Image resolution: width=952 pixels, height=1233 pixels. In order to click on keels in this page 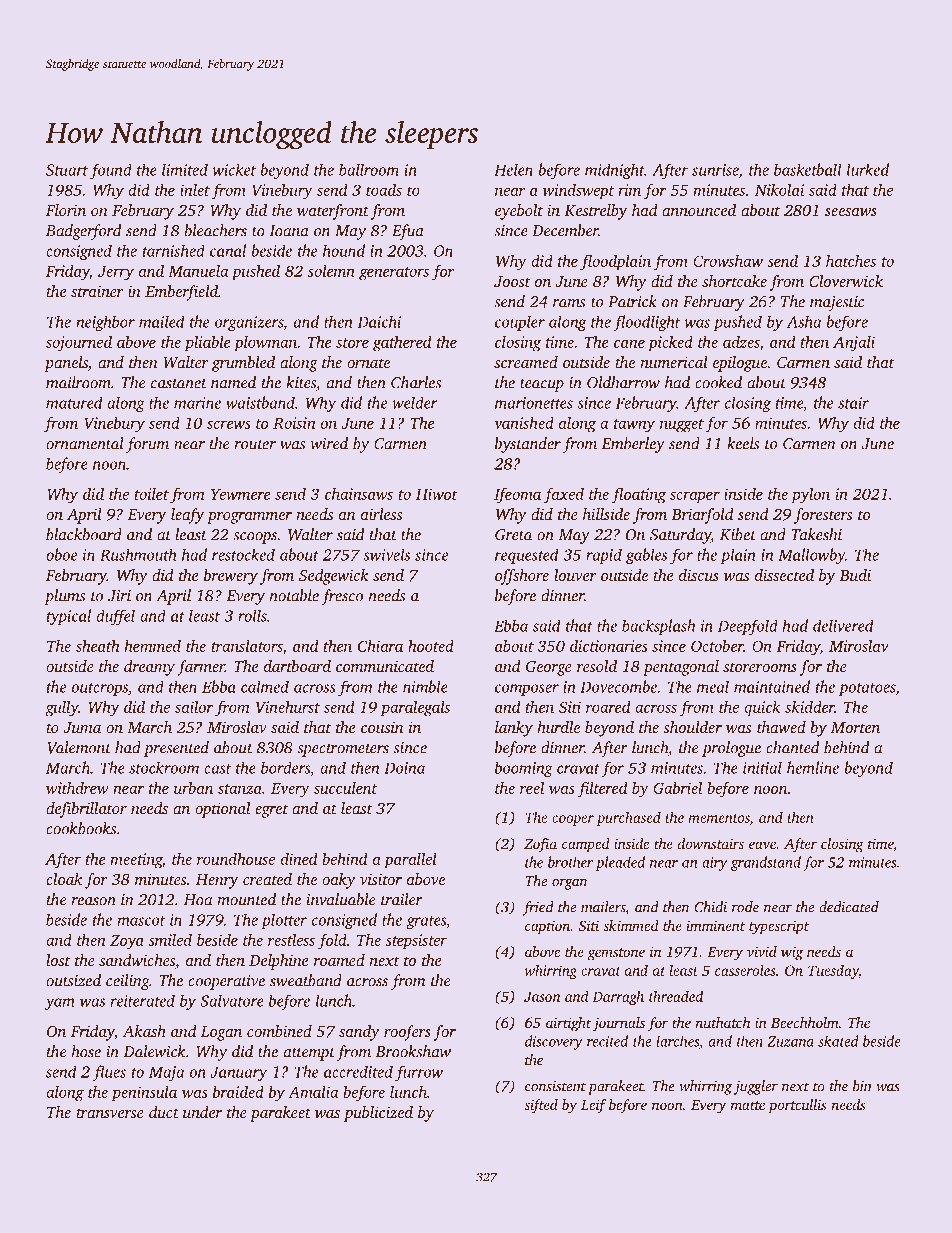, I will do `click(743, 443)`.
